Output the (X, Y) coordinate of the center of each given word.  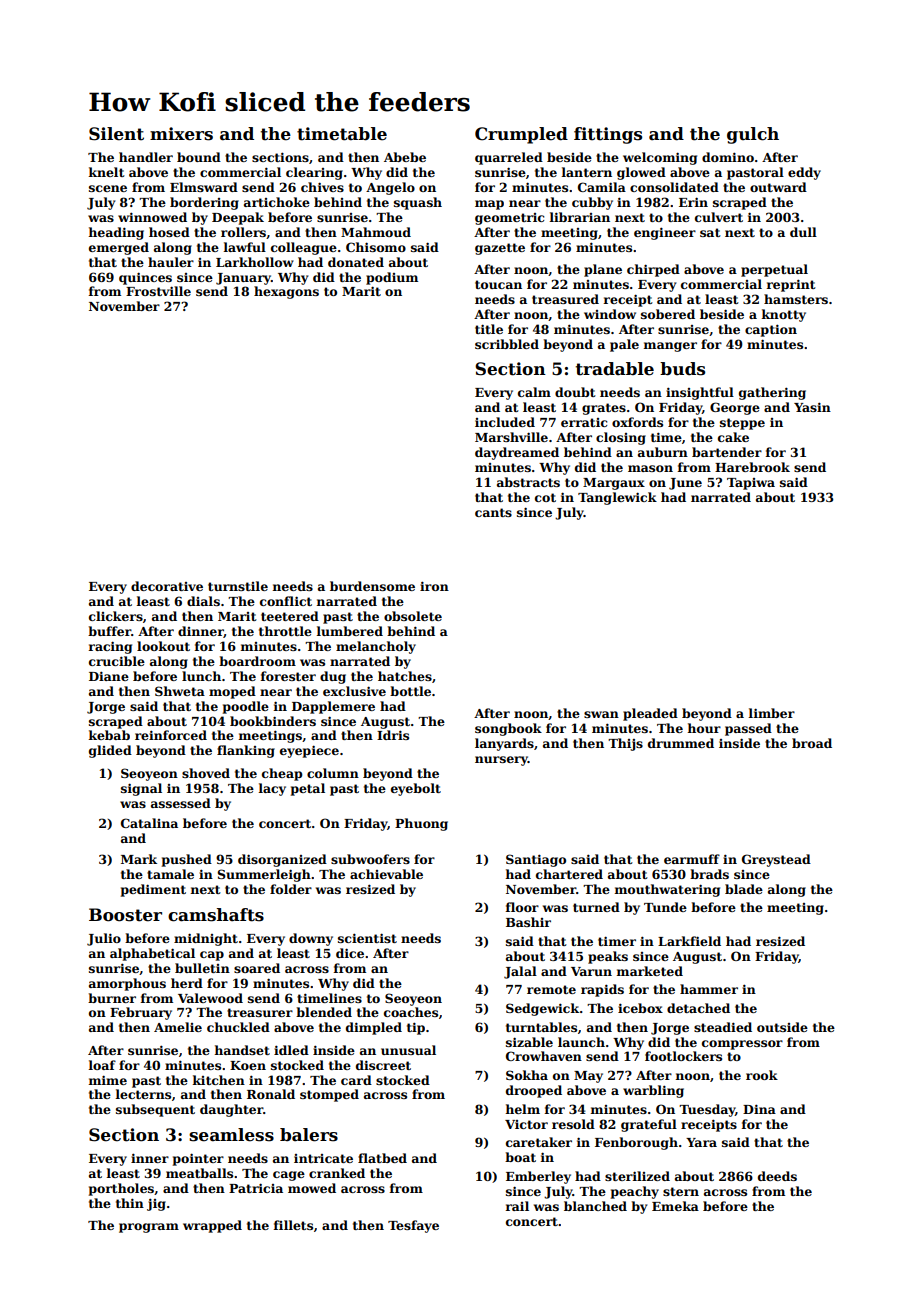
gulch (753, 135)
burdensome (372, 586)
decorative (167, 586)
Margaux (614, 484)
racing (110, 647)
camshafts (216, 915)
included (505, 422)
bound (199, 157)
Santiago (536, 860)
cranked (337, 1173)
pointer (198, 1159)
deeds (777, 1176)
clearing (314, 173)
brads (709, 874)
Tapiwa (751, 484)
